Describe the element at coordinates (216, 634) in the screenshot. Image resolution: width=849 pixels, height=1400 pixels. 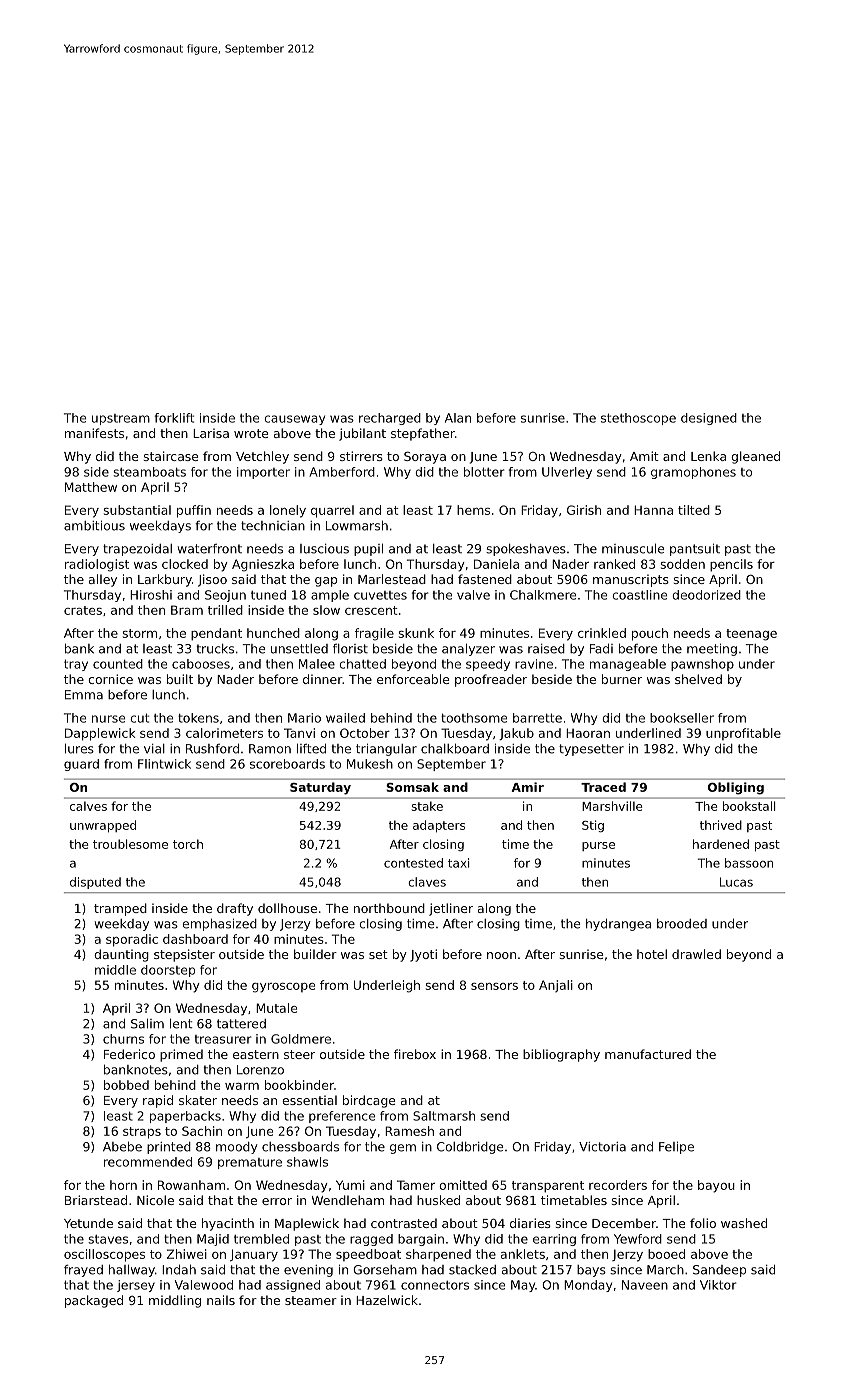
I see `pendant` at that location.
